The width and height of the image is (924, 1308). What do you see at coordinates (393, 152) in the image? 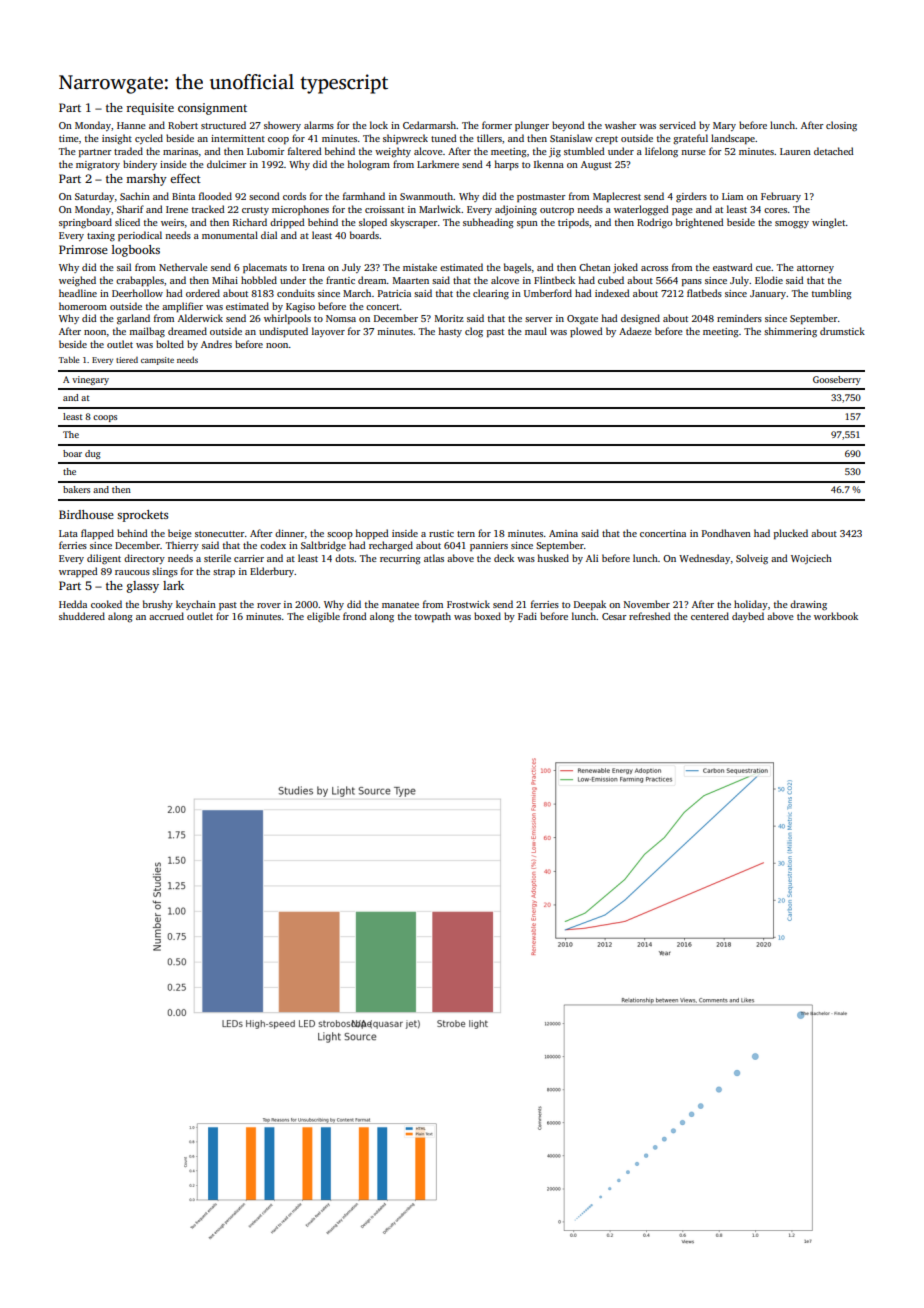
I see `weighty` at bounding box center [393, 152].
